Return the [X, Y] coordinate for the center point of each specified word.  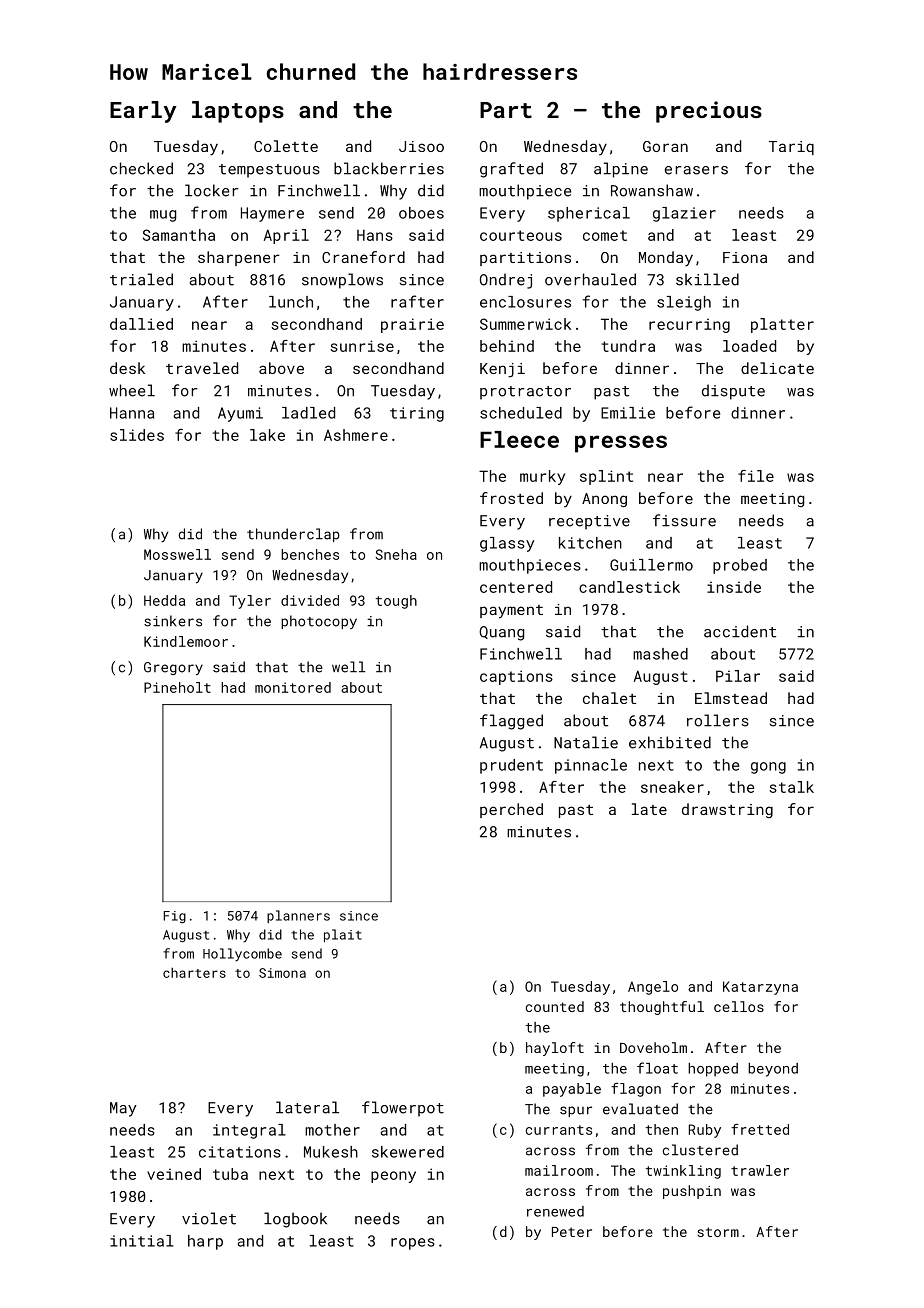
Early [143, 112]
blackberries [389, 168]
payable [572, 1090]
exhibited [670, 742]
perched [511, 810]
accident [740, 631]
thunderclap [293, 535]
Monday [666, 258]
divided [310, 600]
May [123, 1109]
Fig [175, 917]
